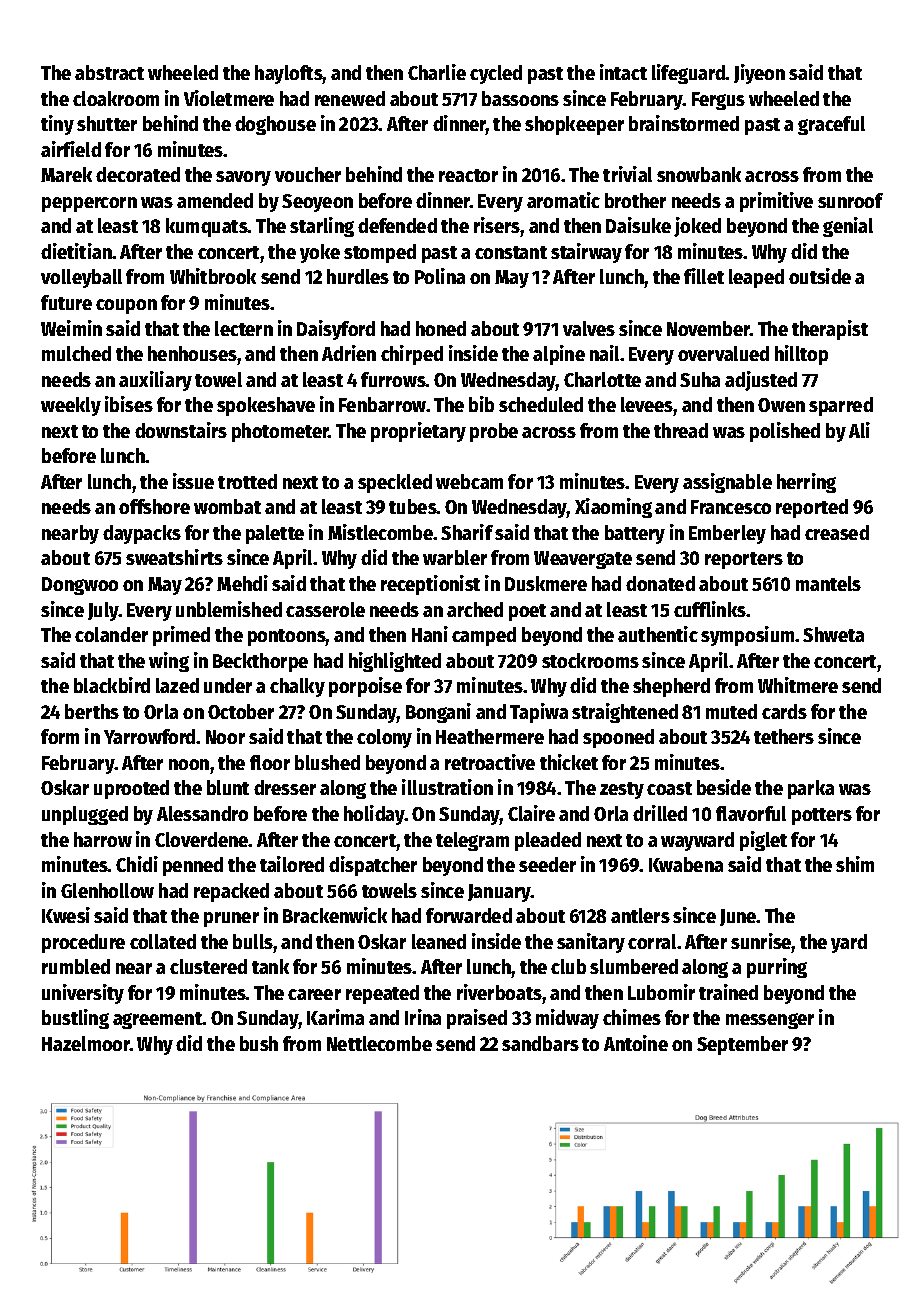  Describe the element at coordinates (138, 174) in the screenshot. I see `decorated` at that location.
